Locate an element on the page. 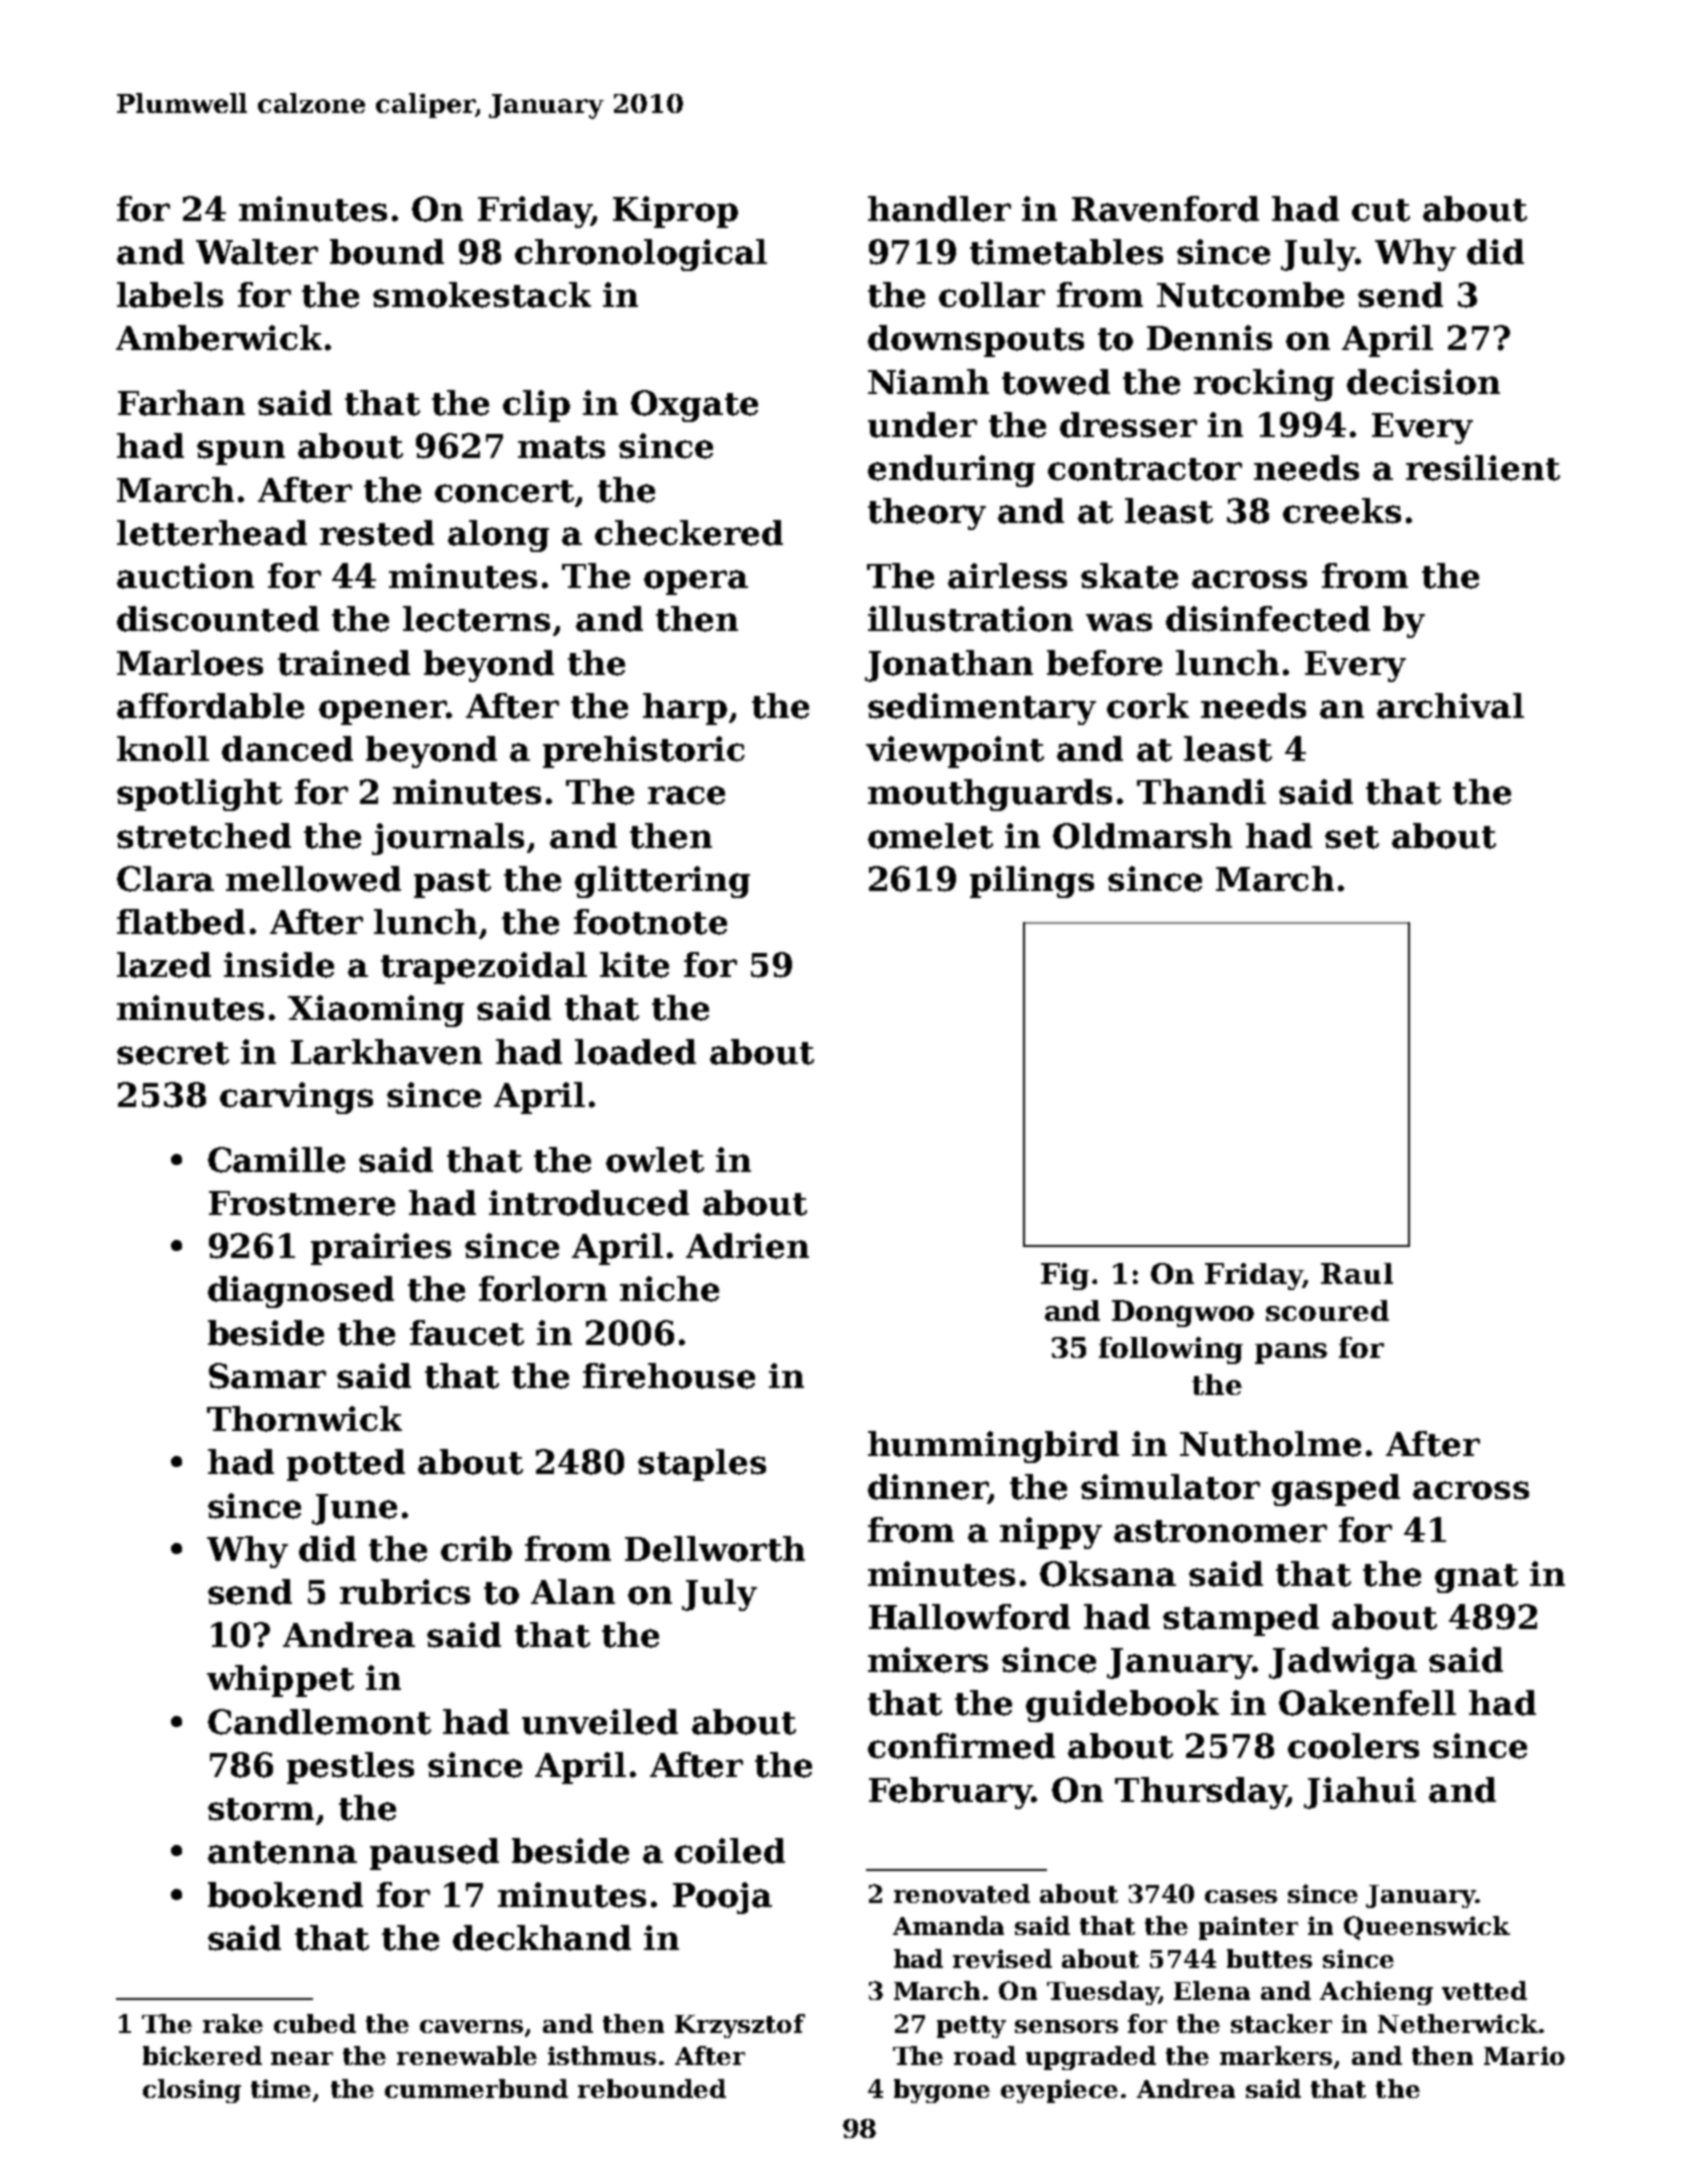 This page has height=2178, width=1683. handler is located at coordinates (939, 209).
